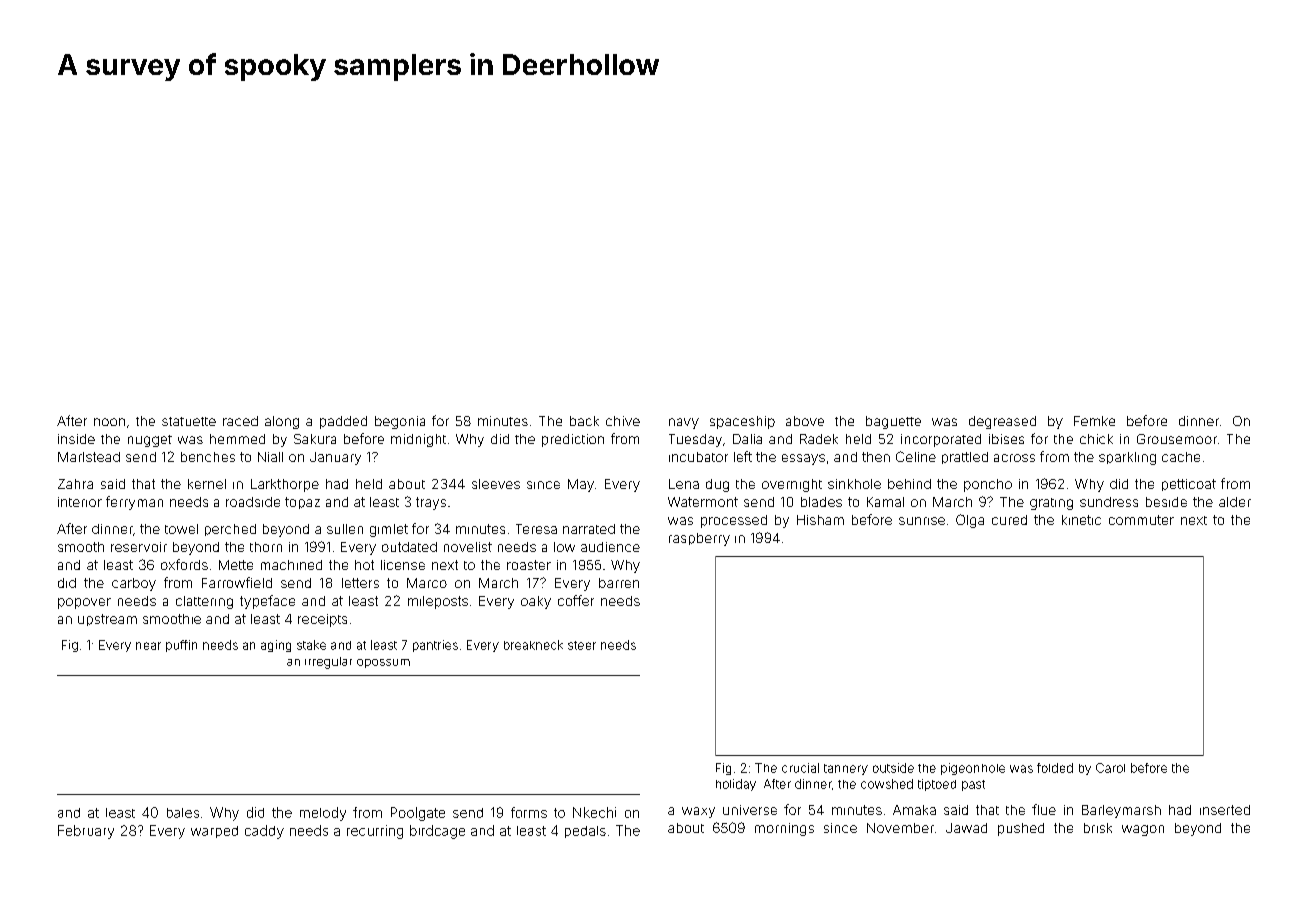 This screenshot has width=1308, height=924. Describe the element at coordinates (1110, 768) in the screenshot. I see `Carol` at that location.
